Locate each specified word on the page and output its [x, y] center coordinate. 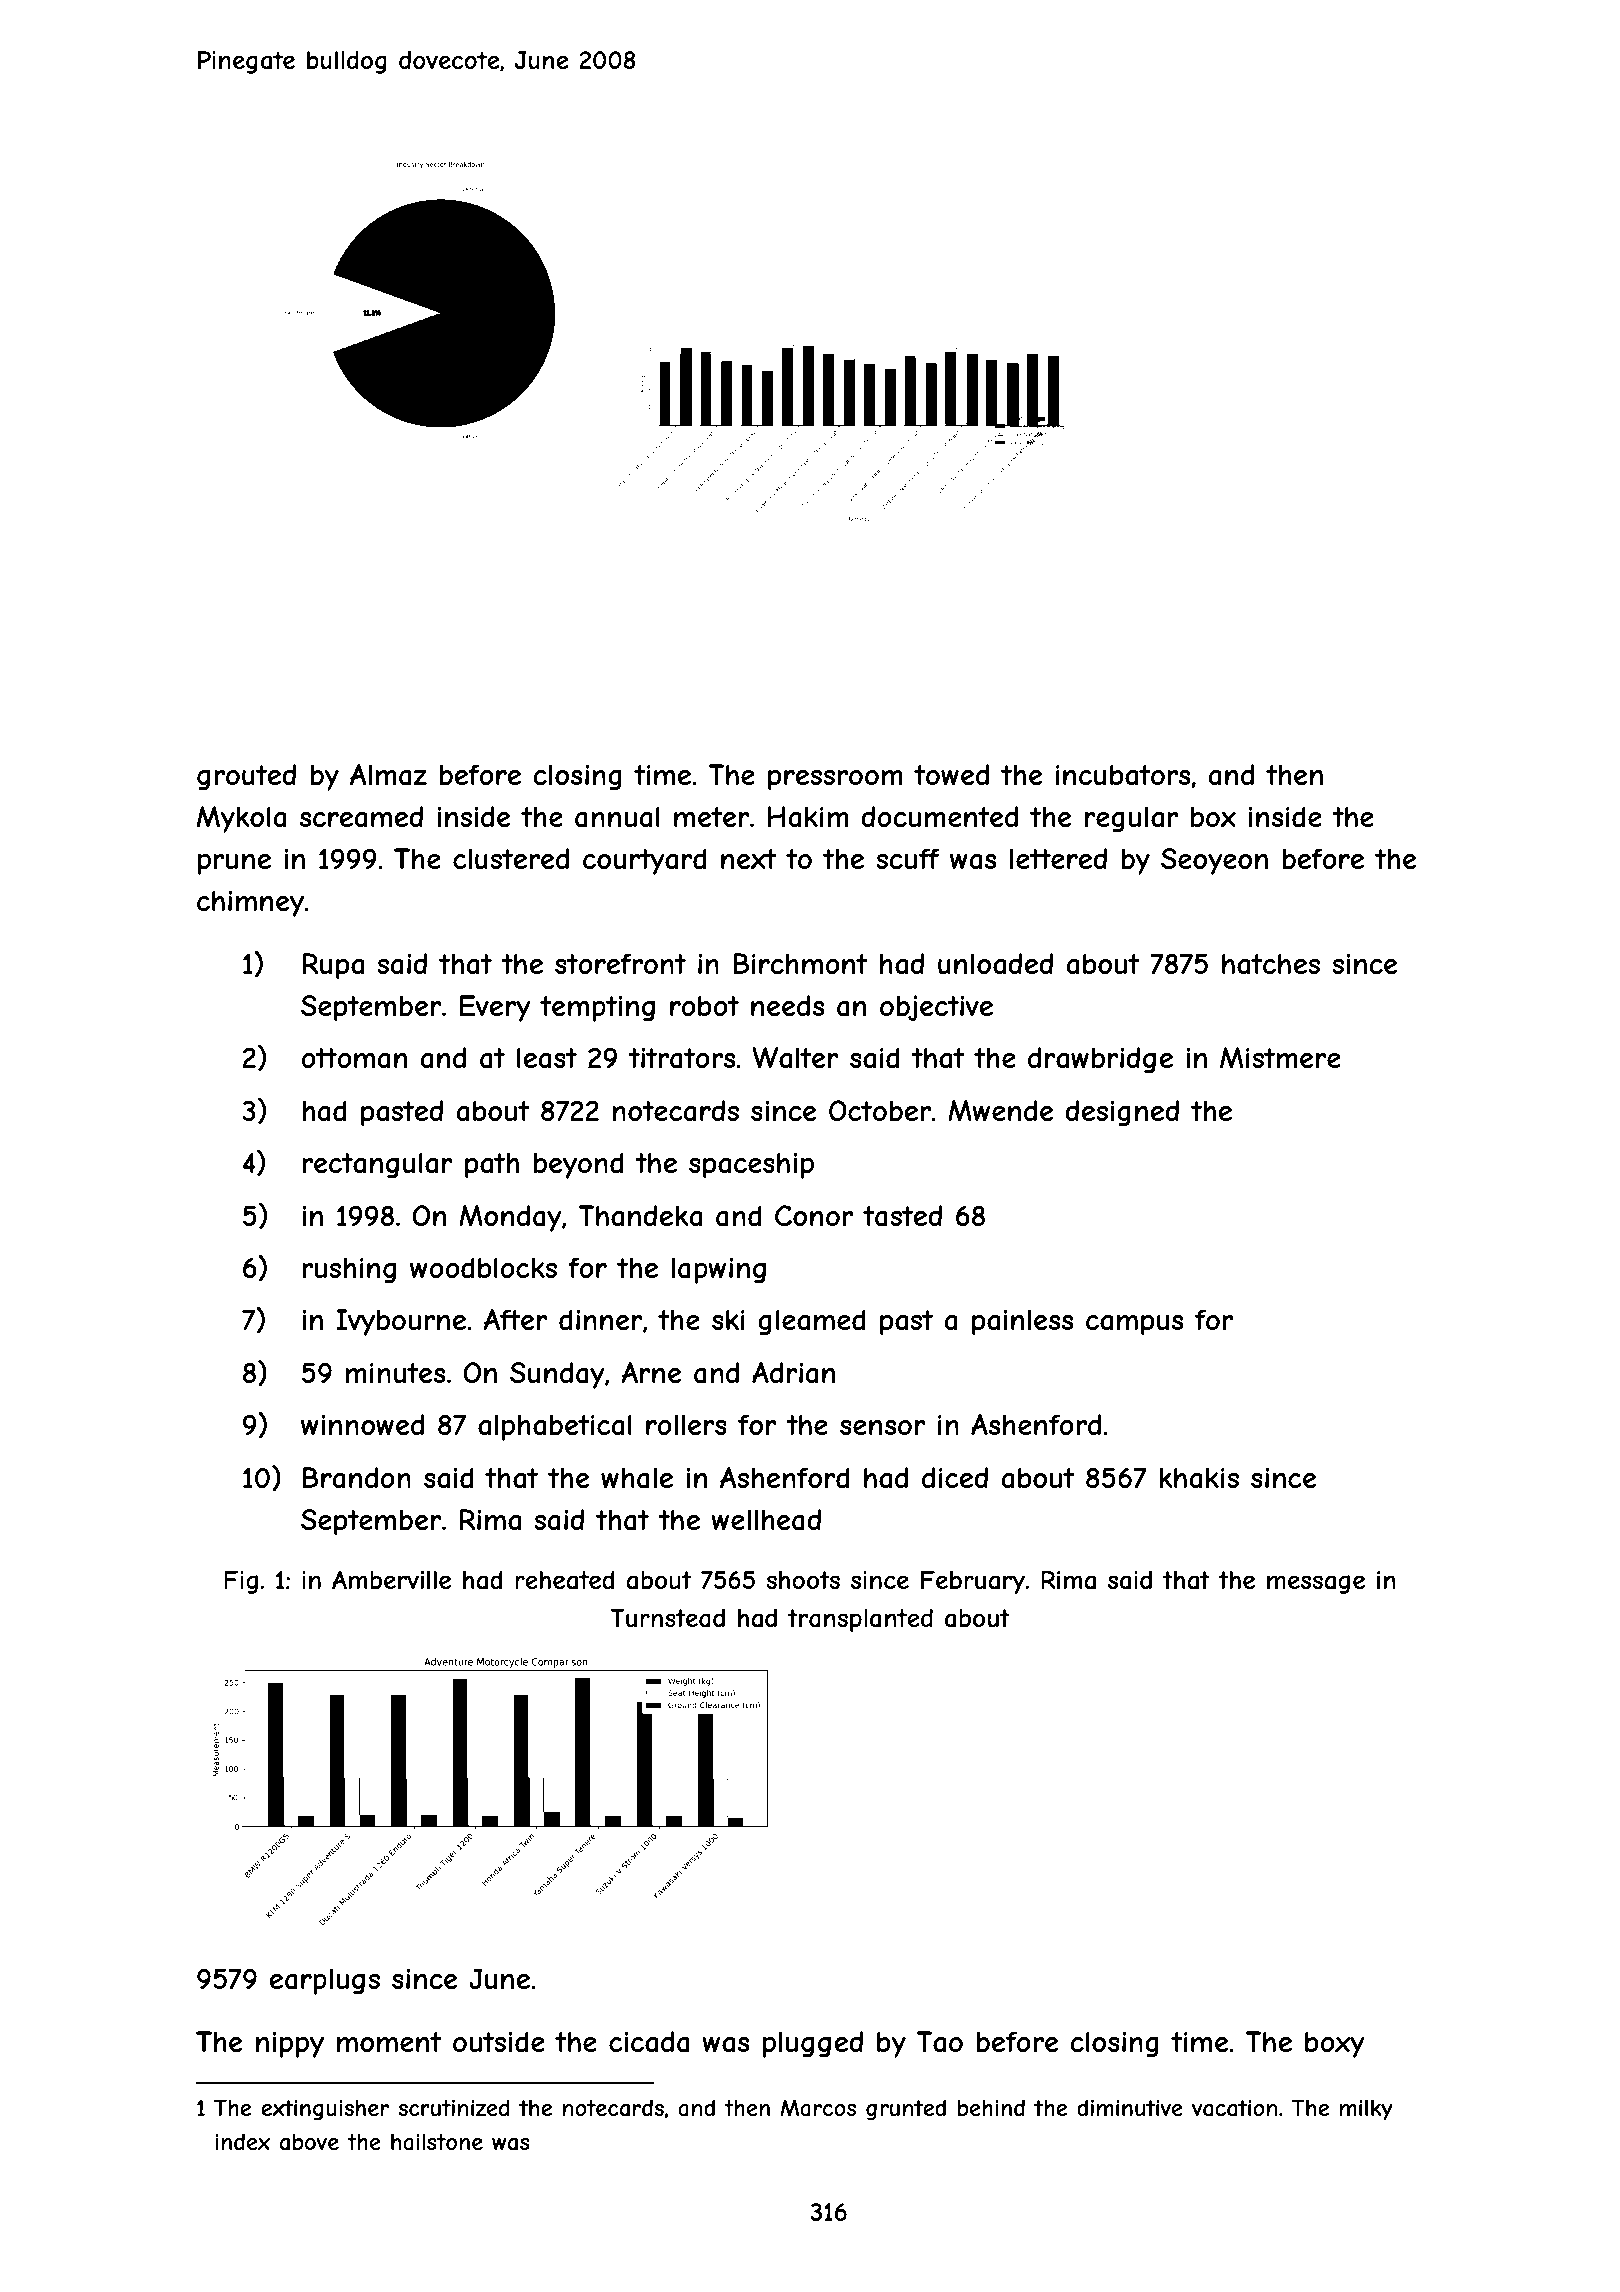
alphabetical [555, 1427]
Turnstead [667, 1618]
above [309, 2142]
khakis [1199, 1478]
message [1316, 1584]
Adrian [793, 1373]
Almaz [388, 775]
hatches [1271, 964]
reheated [565, 1580]
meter [712, 817]
